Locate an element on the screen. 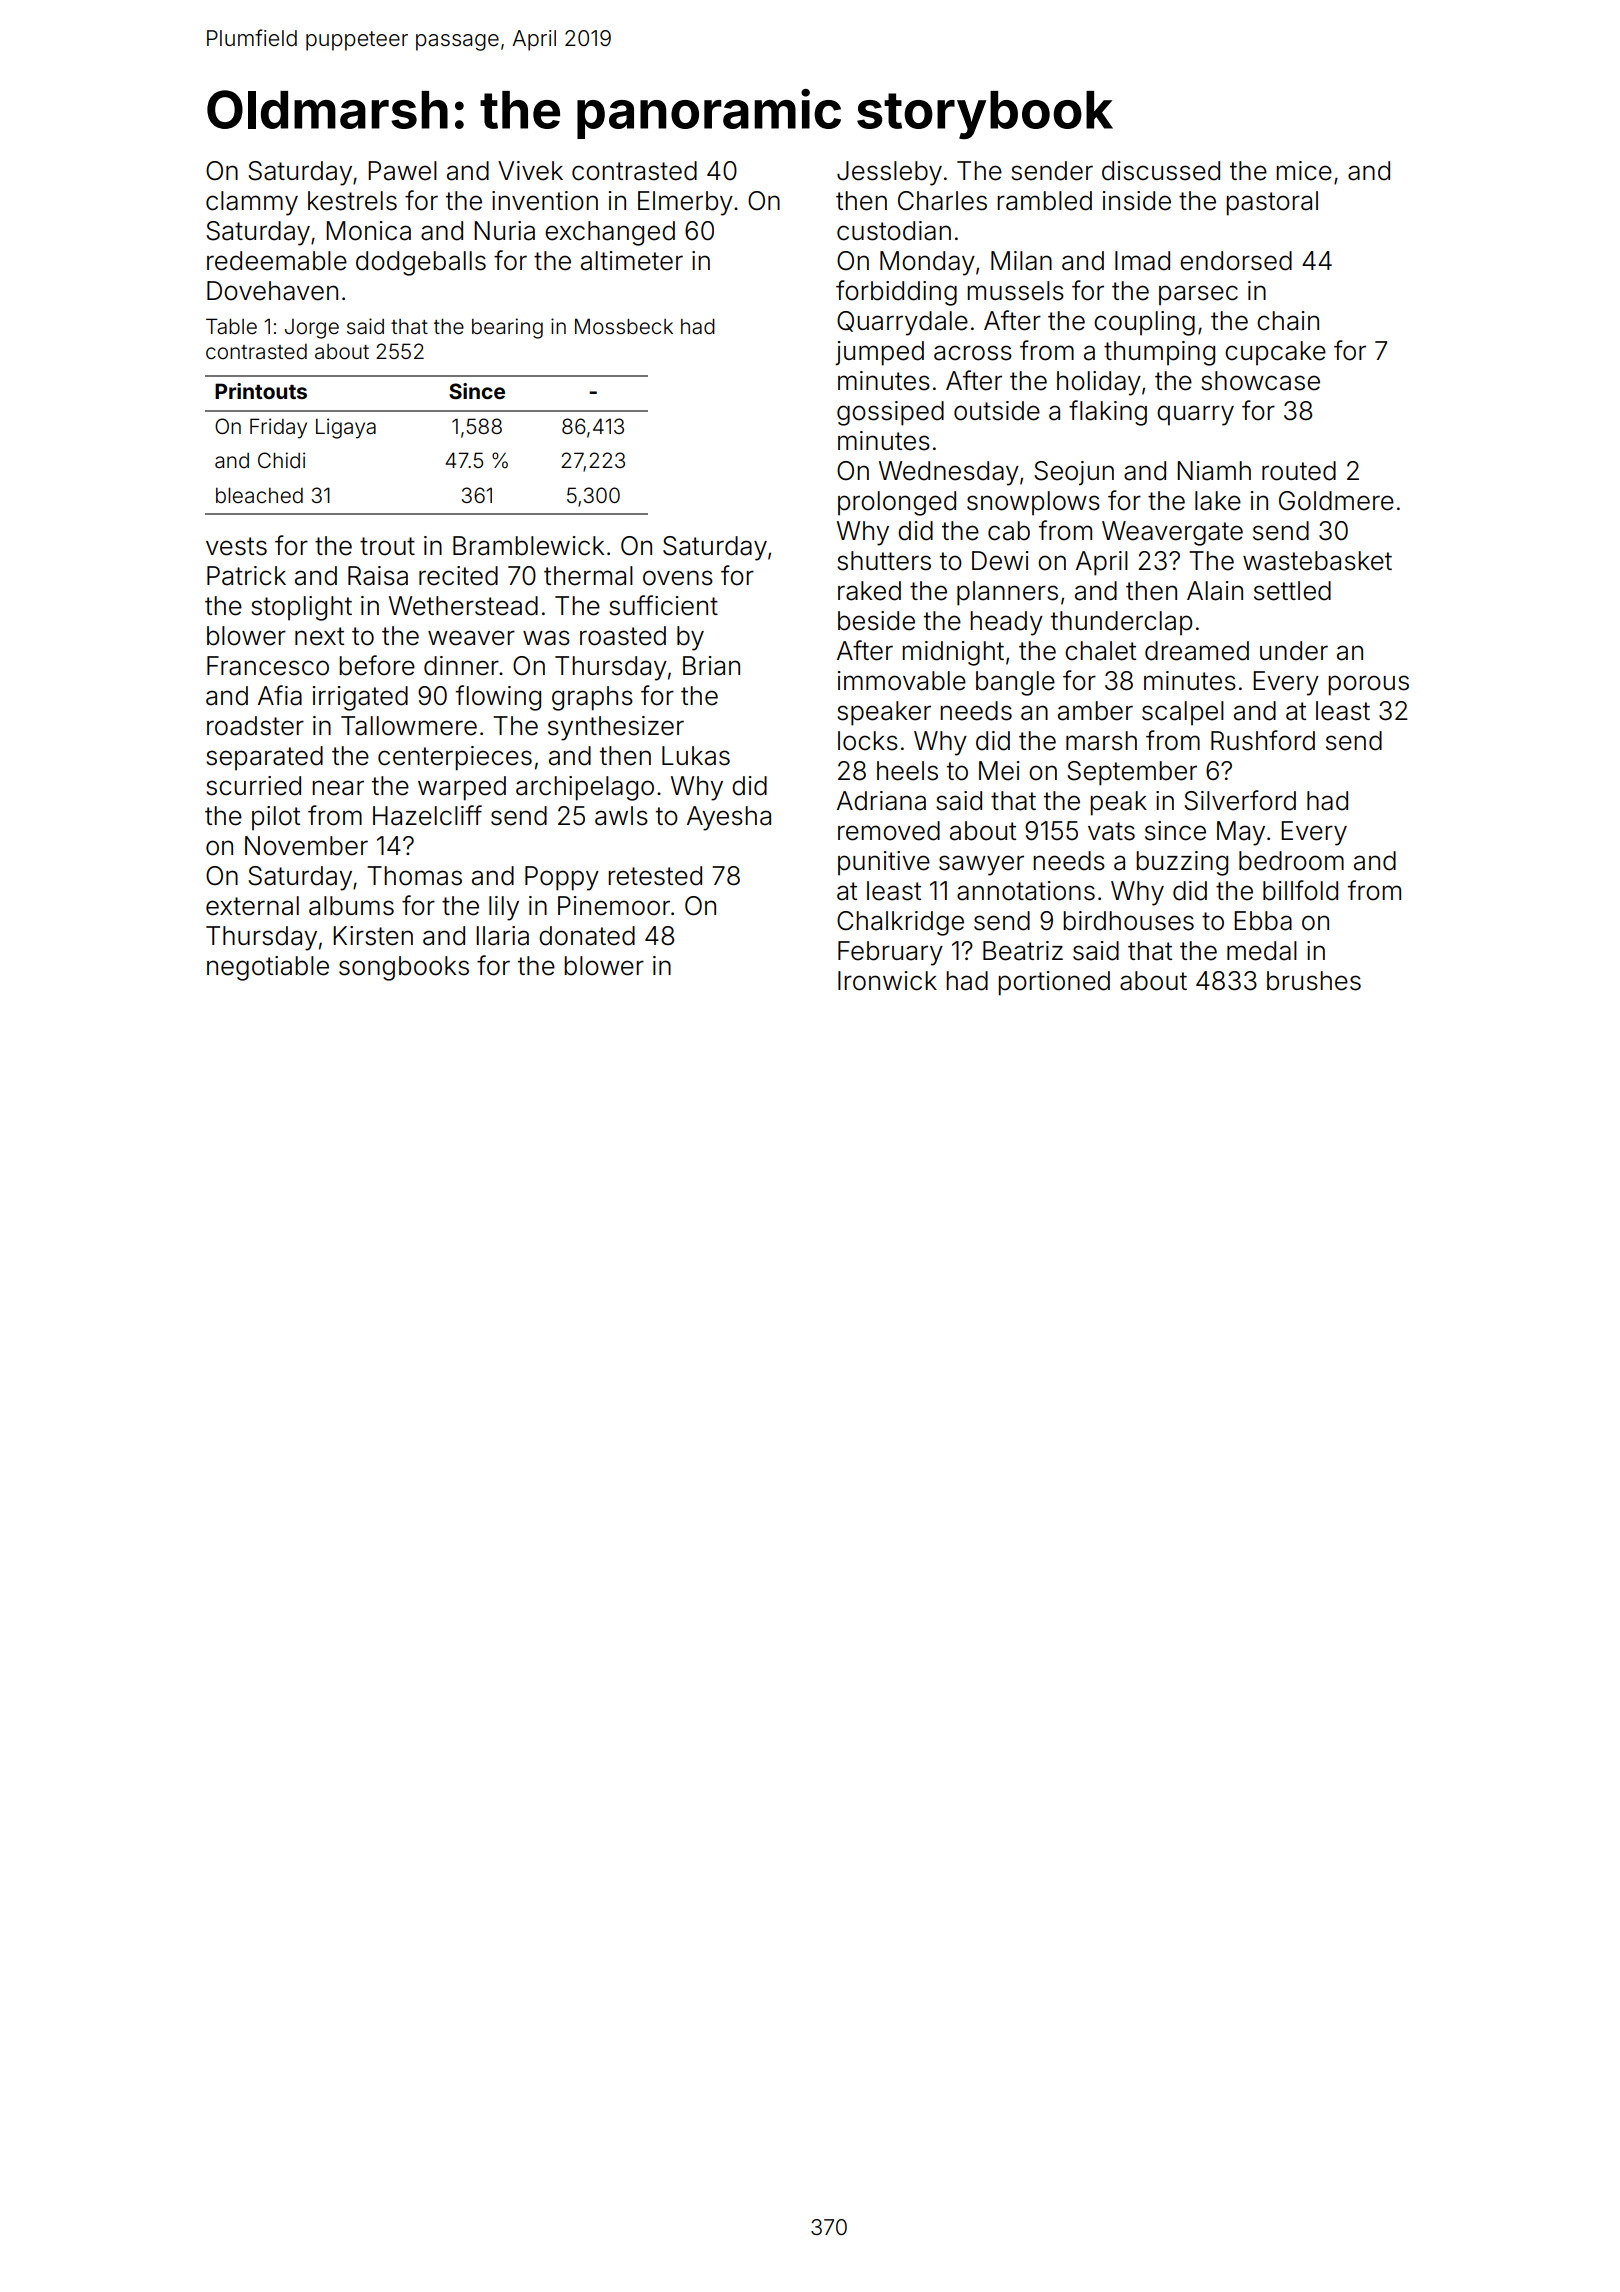  Ayesha is located at coordinates (729, 818).
